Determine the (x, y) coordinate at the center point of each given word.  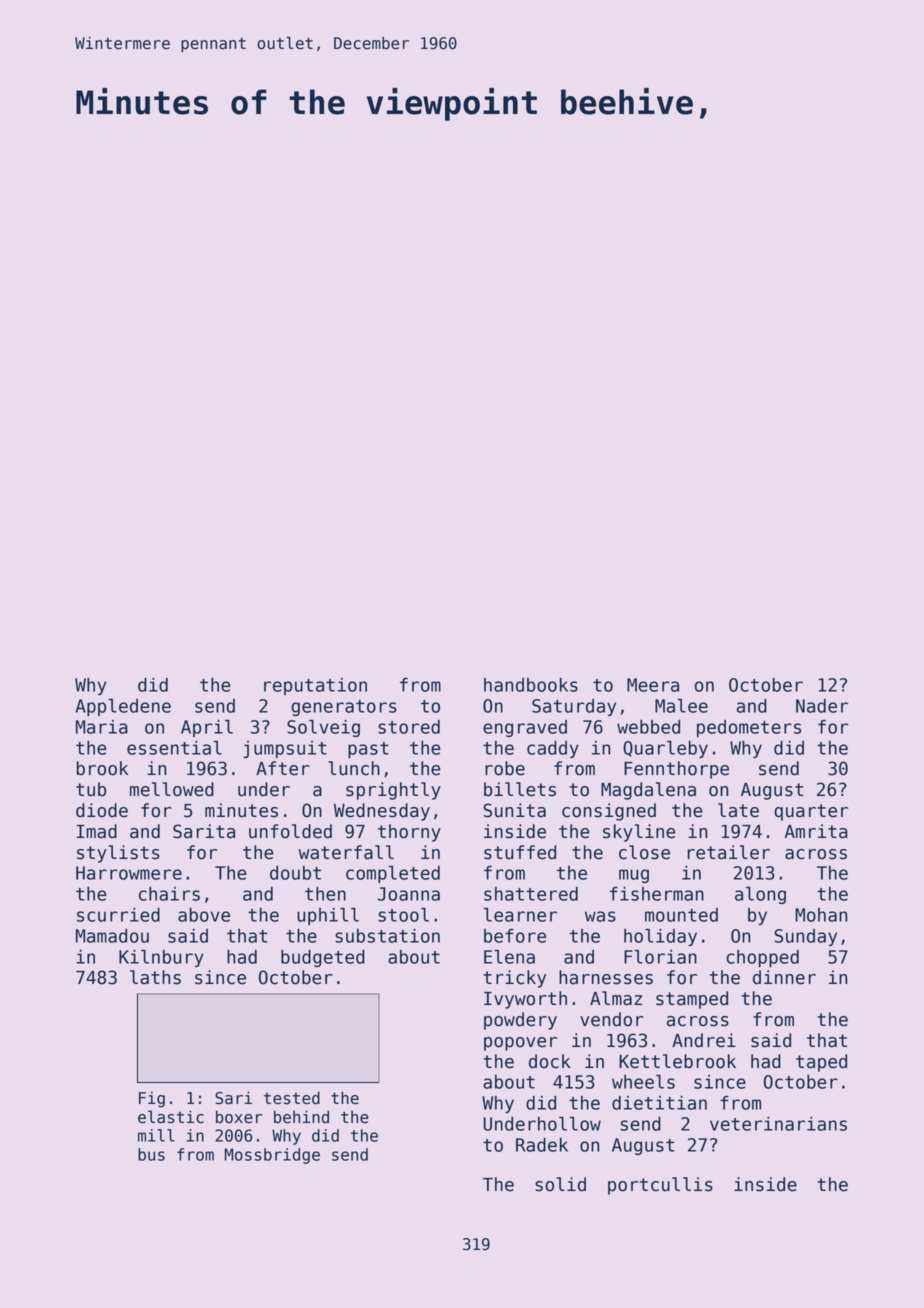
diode (102, 810)
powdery (520, 1021)
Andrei (704, 1040)
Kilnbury (161, 958)
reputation (315, 686)
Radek (542, 1145)
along (760, 895)
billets (520, 789)
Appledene (123, 707)
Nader (822, 706)
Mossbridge (272, 1156)
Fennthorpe (676, 770)
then (325, 894)
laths (155, 977)
